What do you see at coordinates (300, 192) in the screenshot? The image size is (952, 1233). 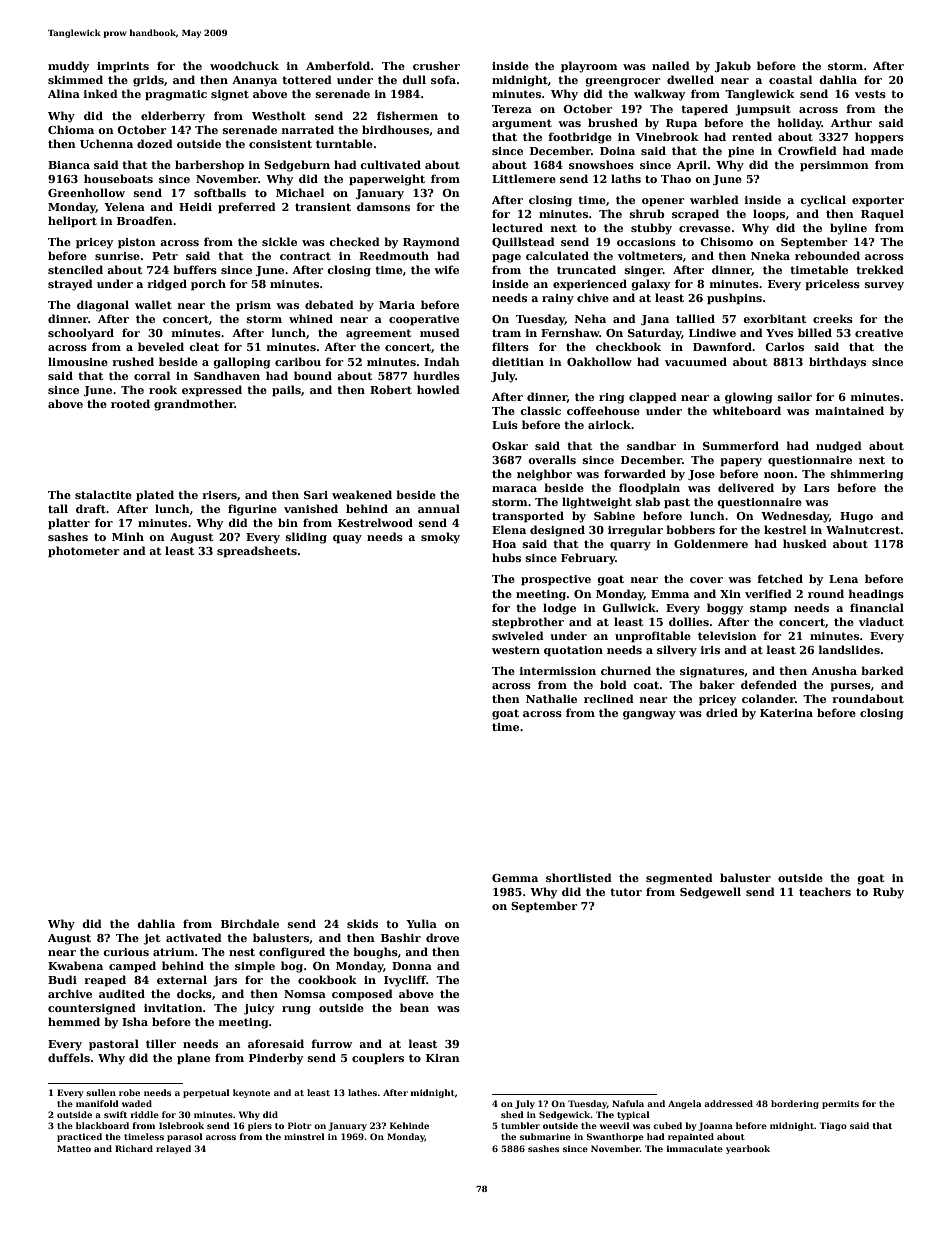 I see `Michael` at bounding box center [300, 192].
